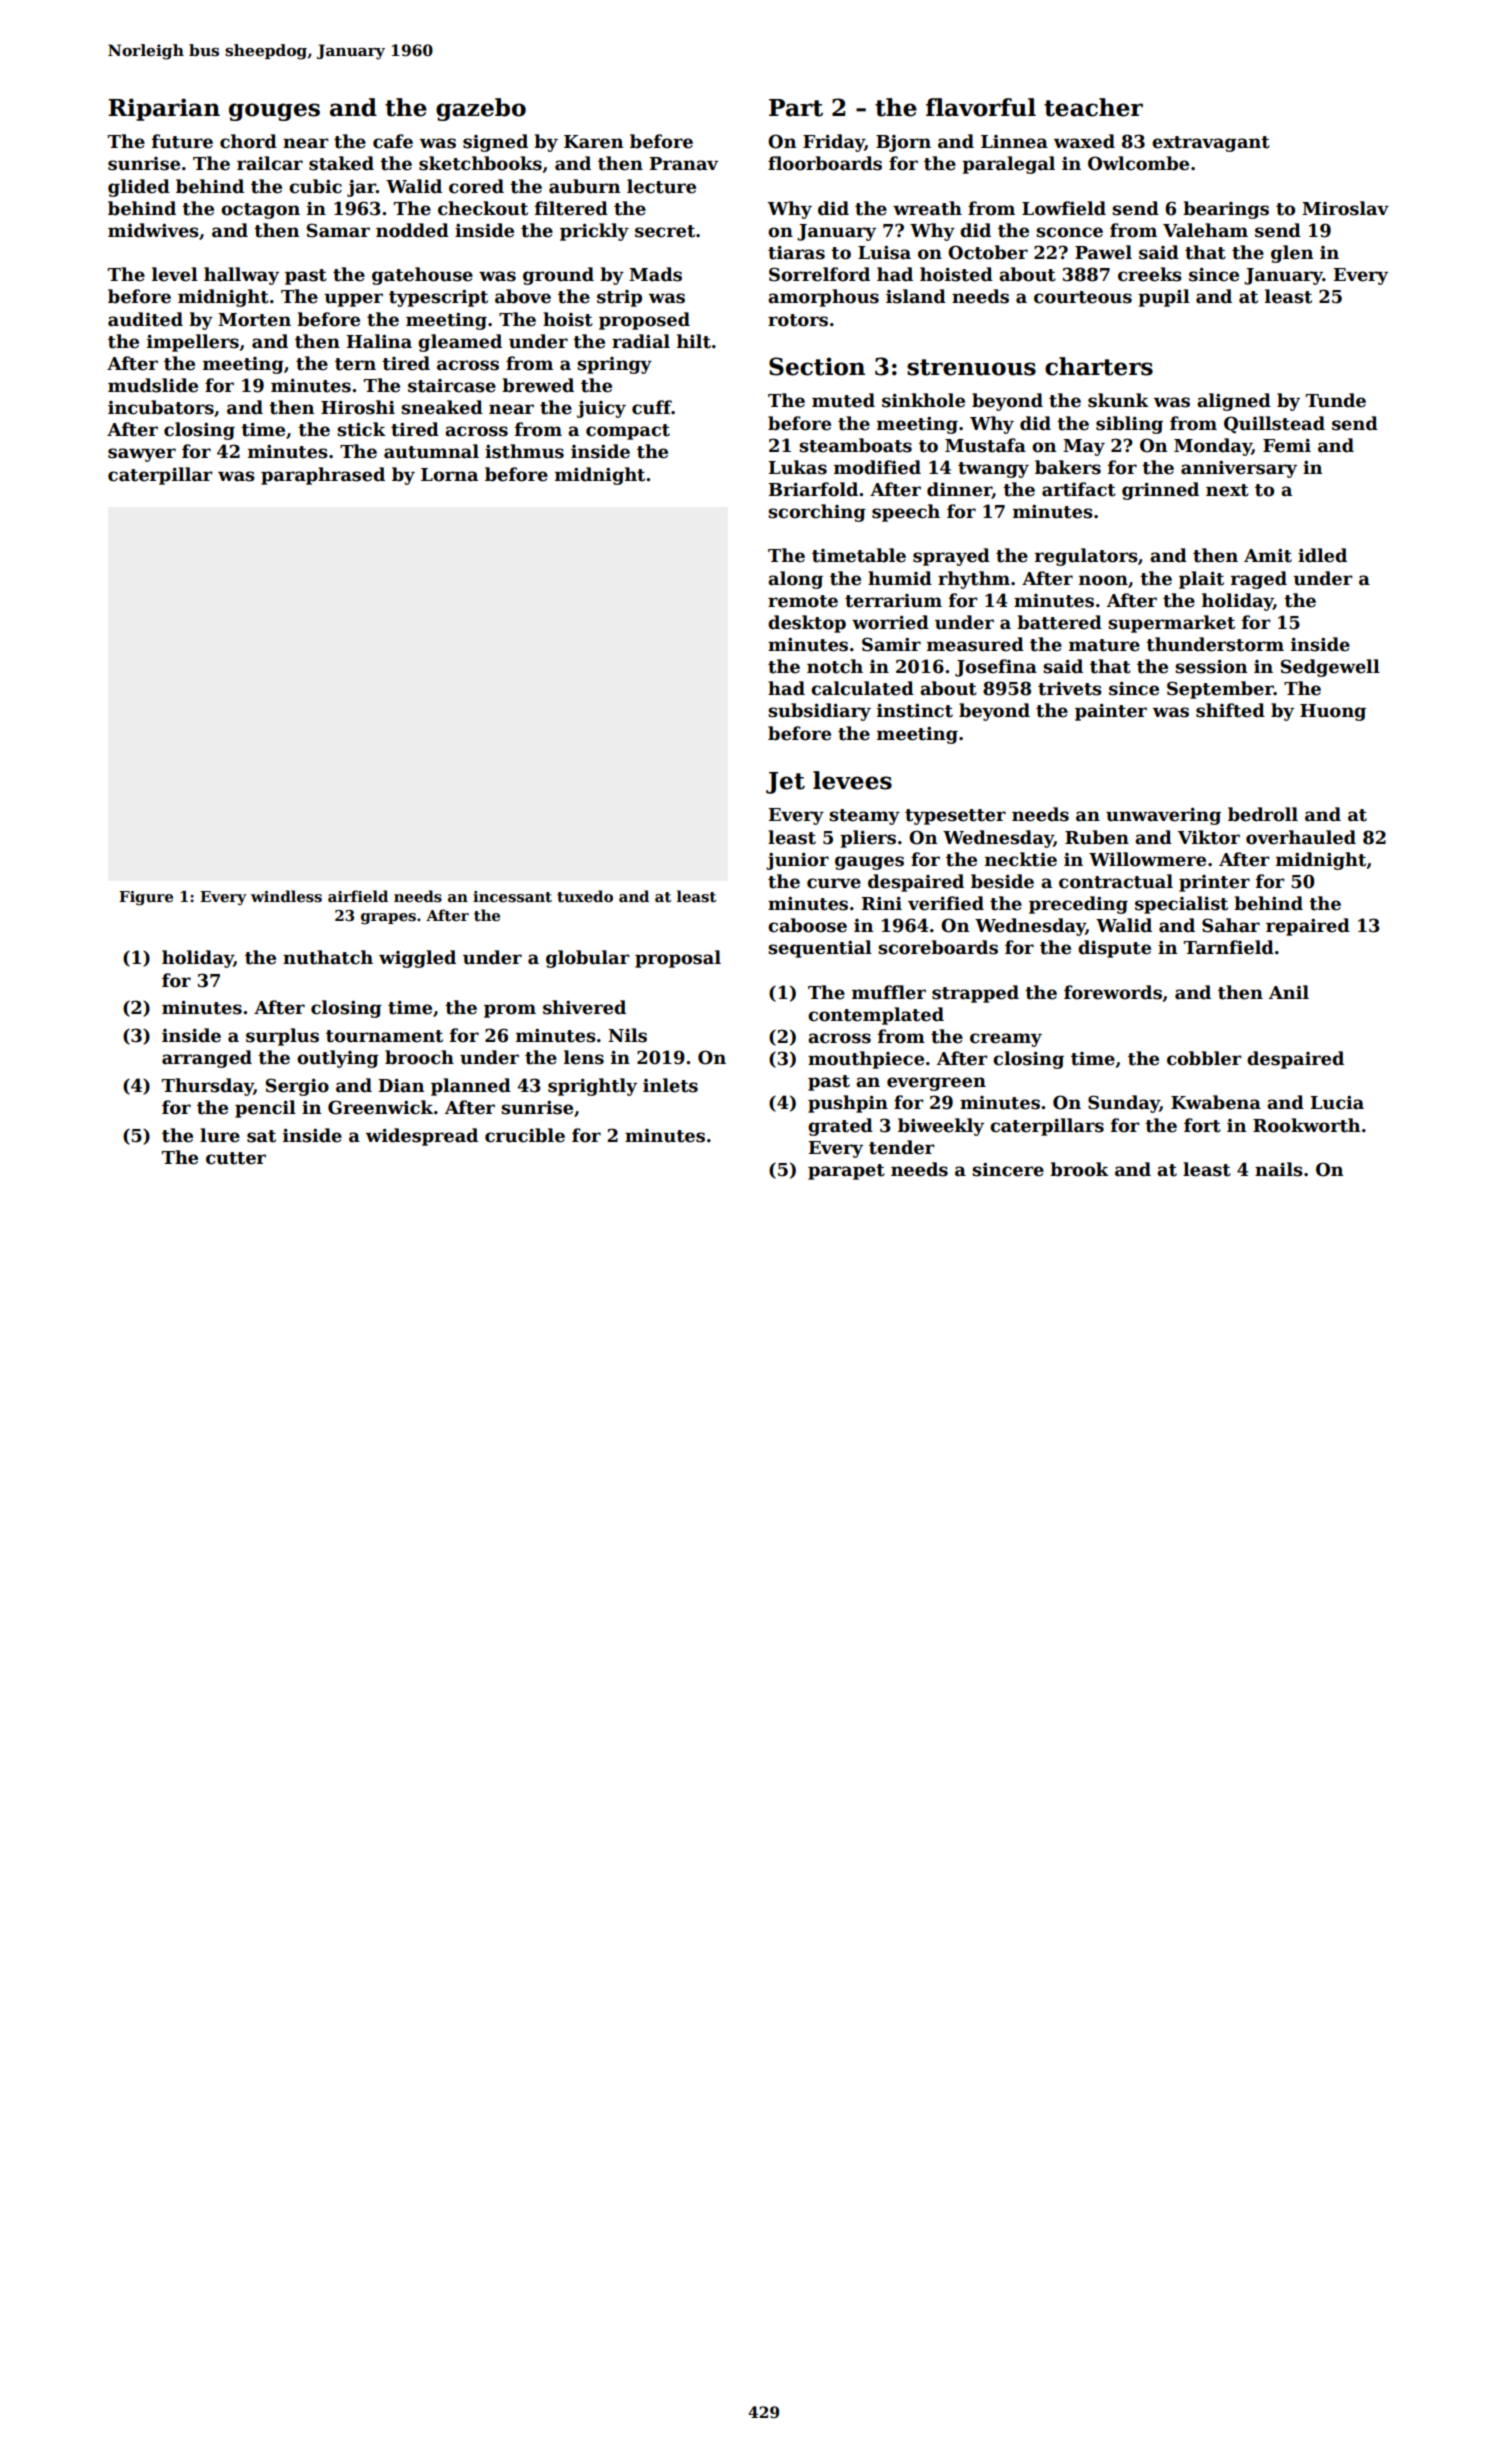 This screenshot has height=2464, width=1496. I want to click on arranged, so click(207, 1059).
